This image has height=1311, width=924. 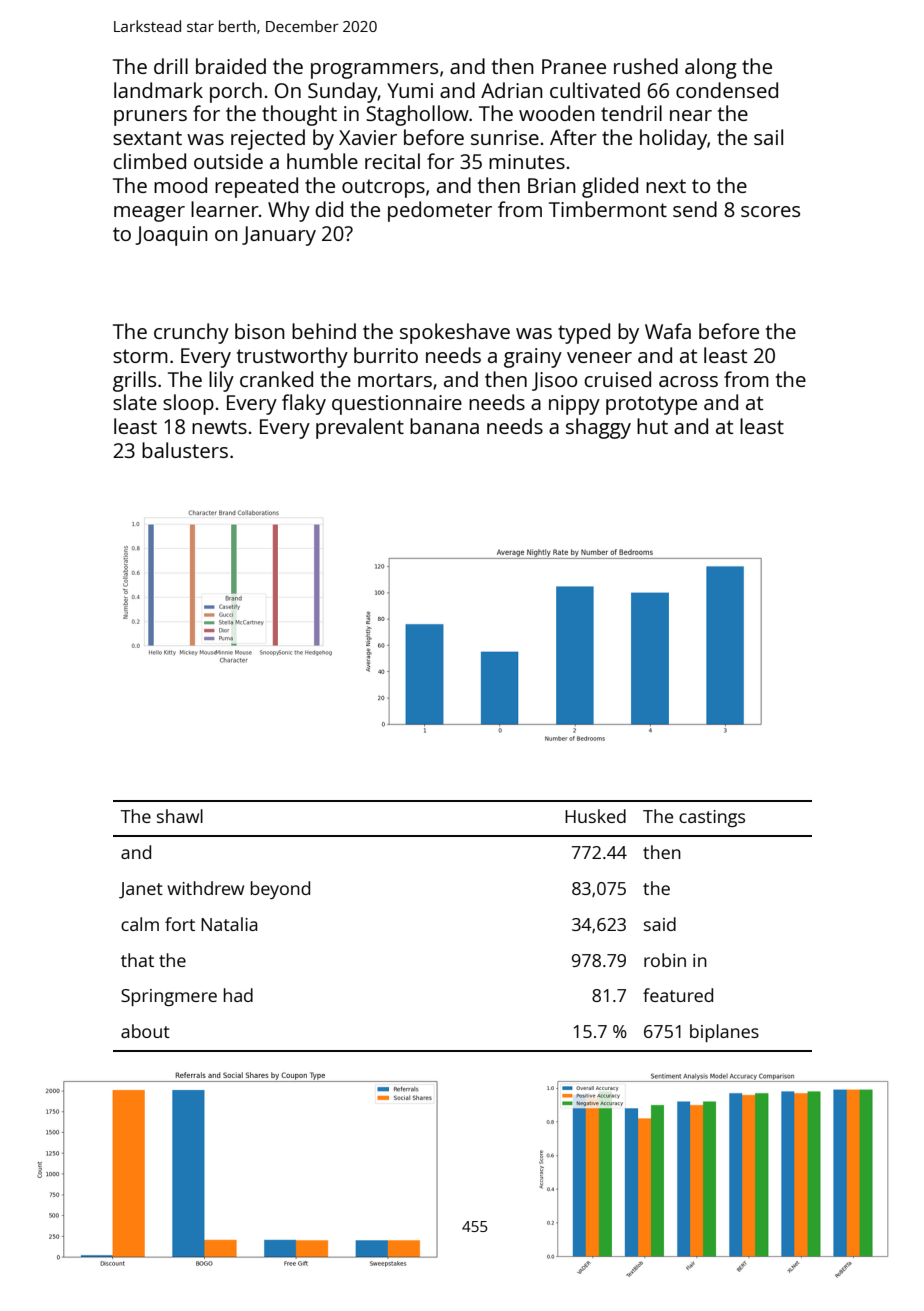 I want to click on said, so click(x=660, y=924).
